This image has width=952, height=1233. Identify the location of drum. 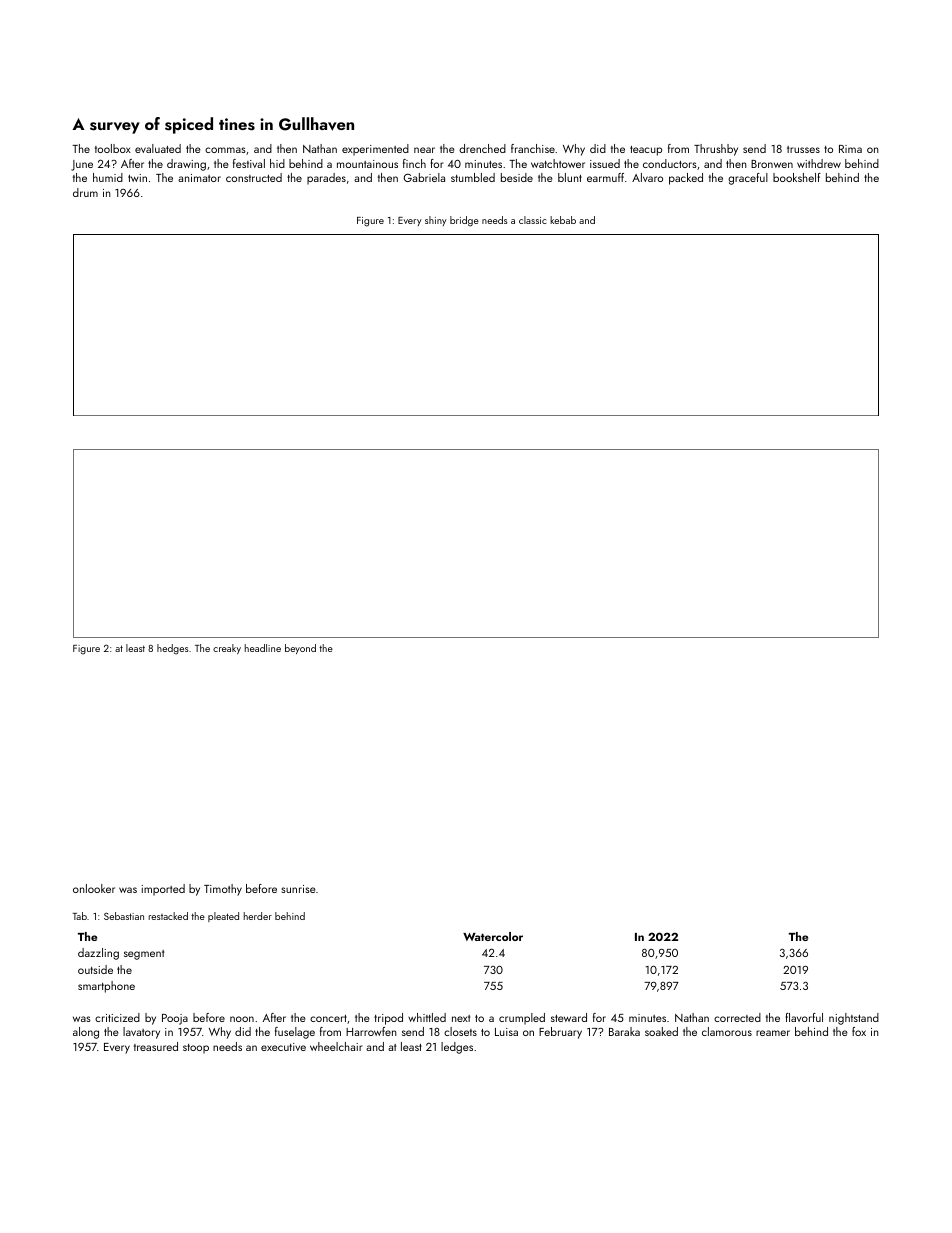
(85, 192).
